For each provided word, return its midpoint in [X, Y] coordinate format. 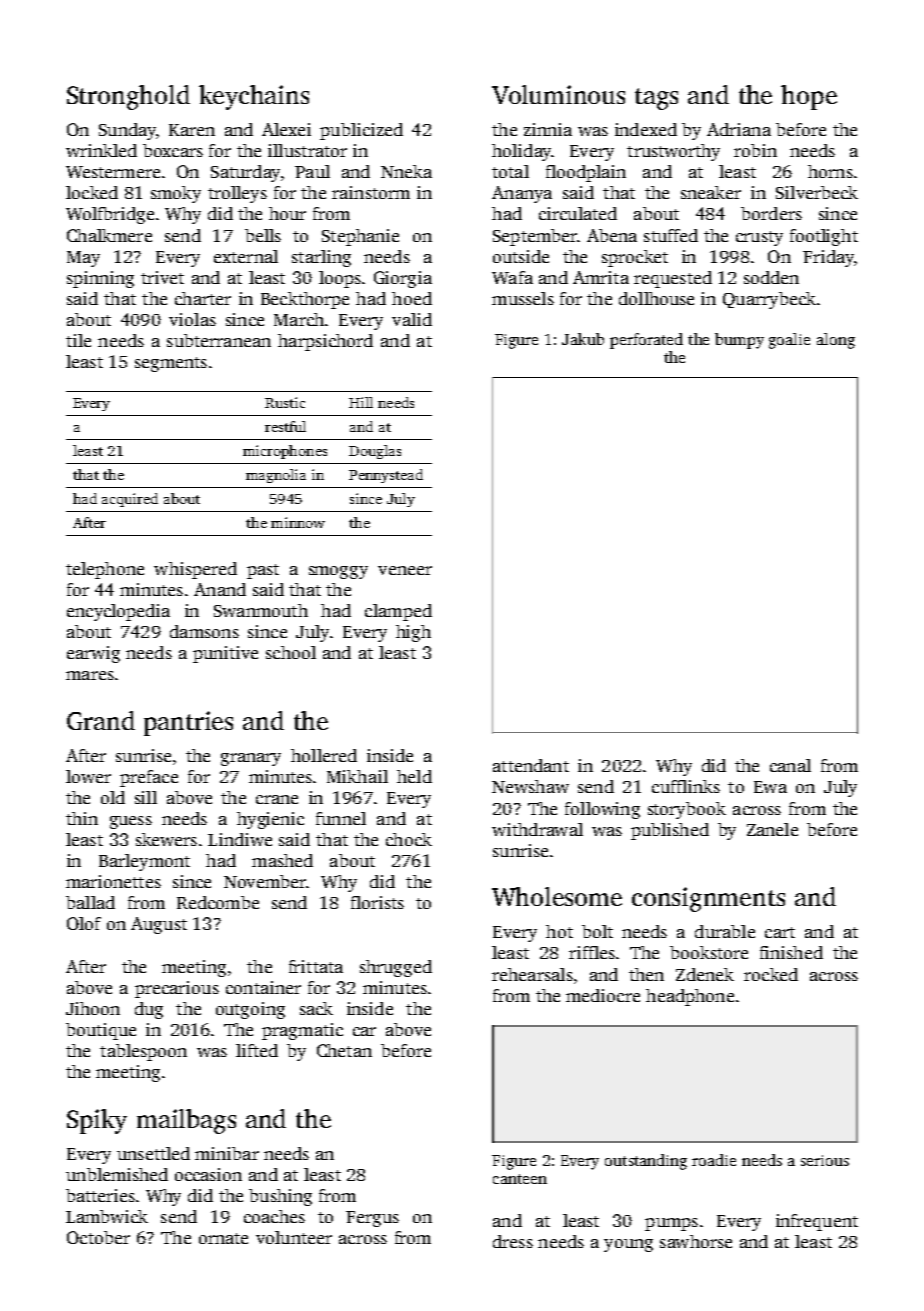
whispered [195, 570]
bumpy [739, 341]
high [413, 633]
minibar [227, 1153]
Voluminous [558, 94]
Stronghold [128, 97]
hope [809, 97]
